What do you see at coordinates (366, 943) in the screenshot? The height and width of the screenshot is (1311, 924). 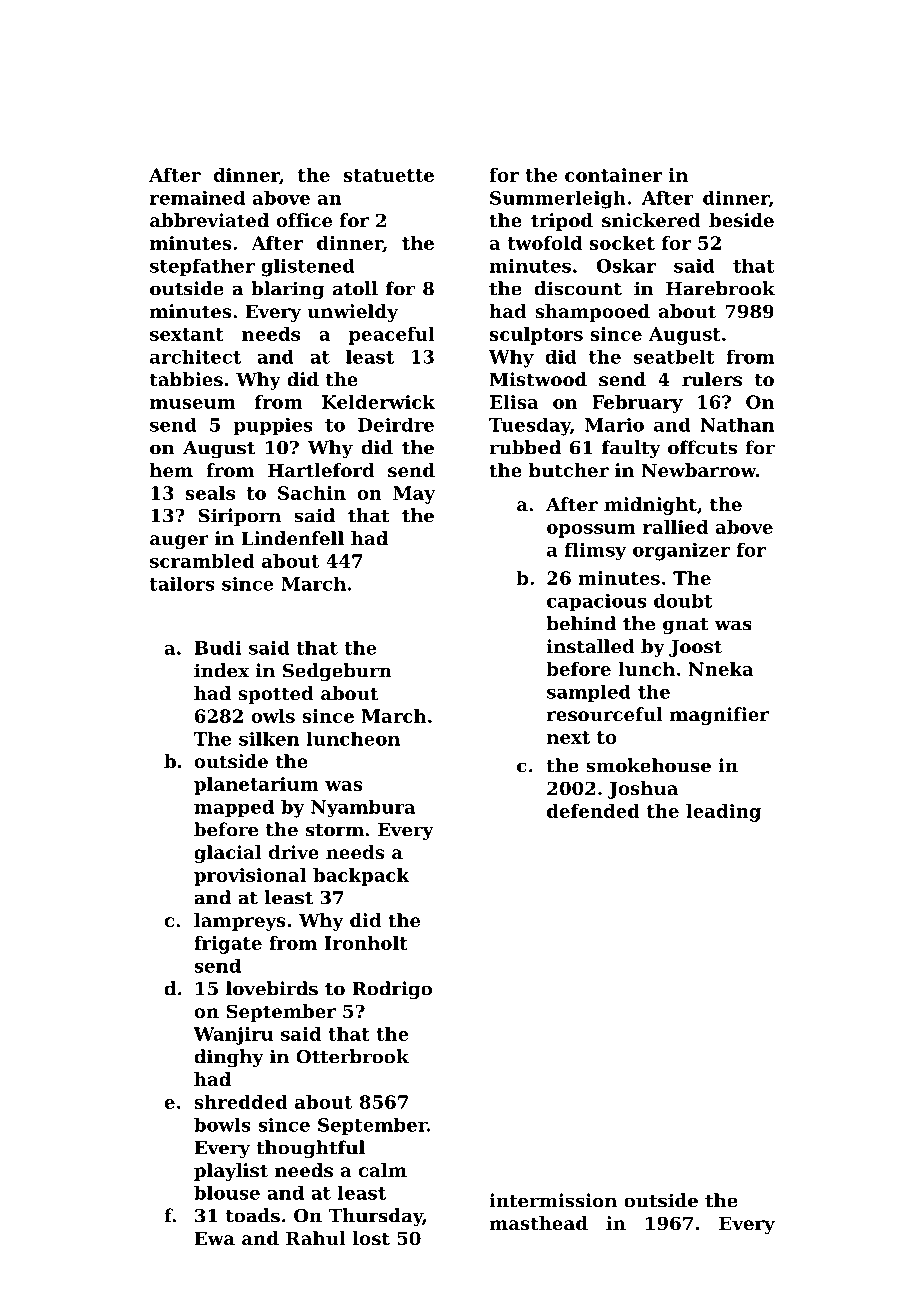 I see `Ironholt` at bounding box center [366, 943].
